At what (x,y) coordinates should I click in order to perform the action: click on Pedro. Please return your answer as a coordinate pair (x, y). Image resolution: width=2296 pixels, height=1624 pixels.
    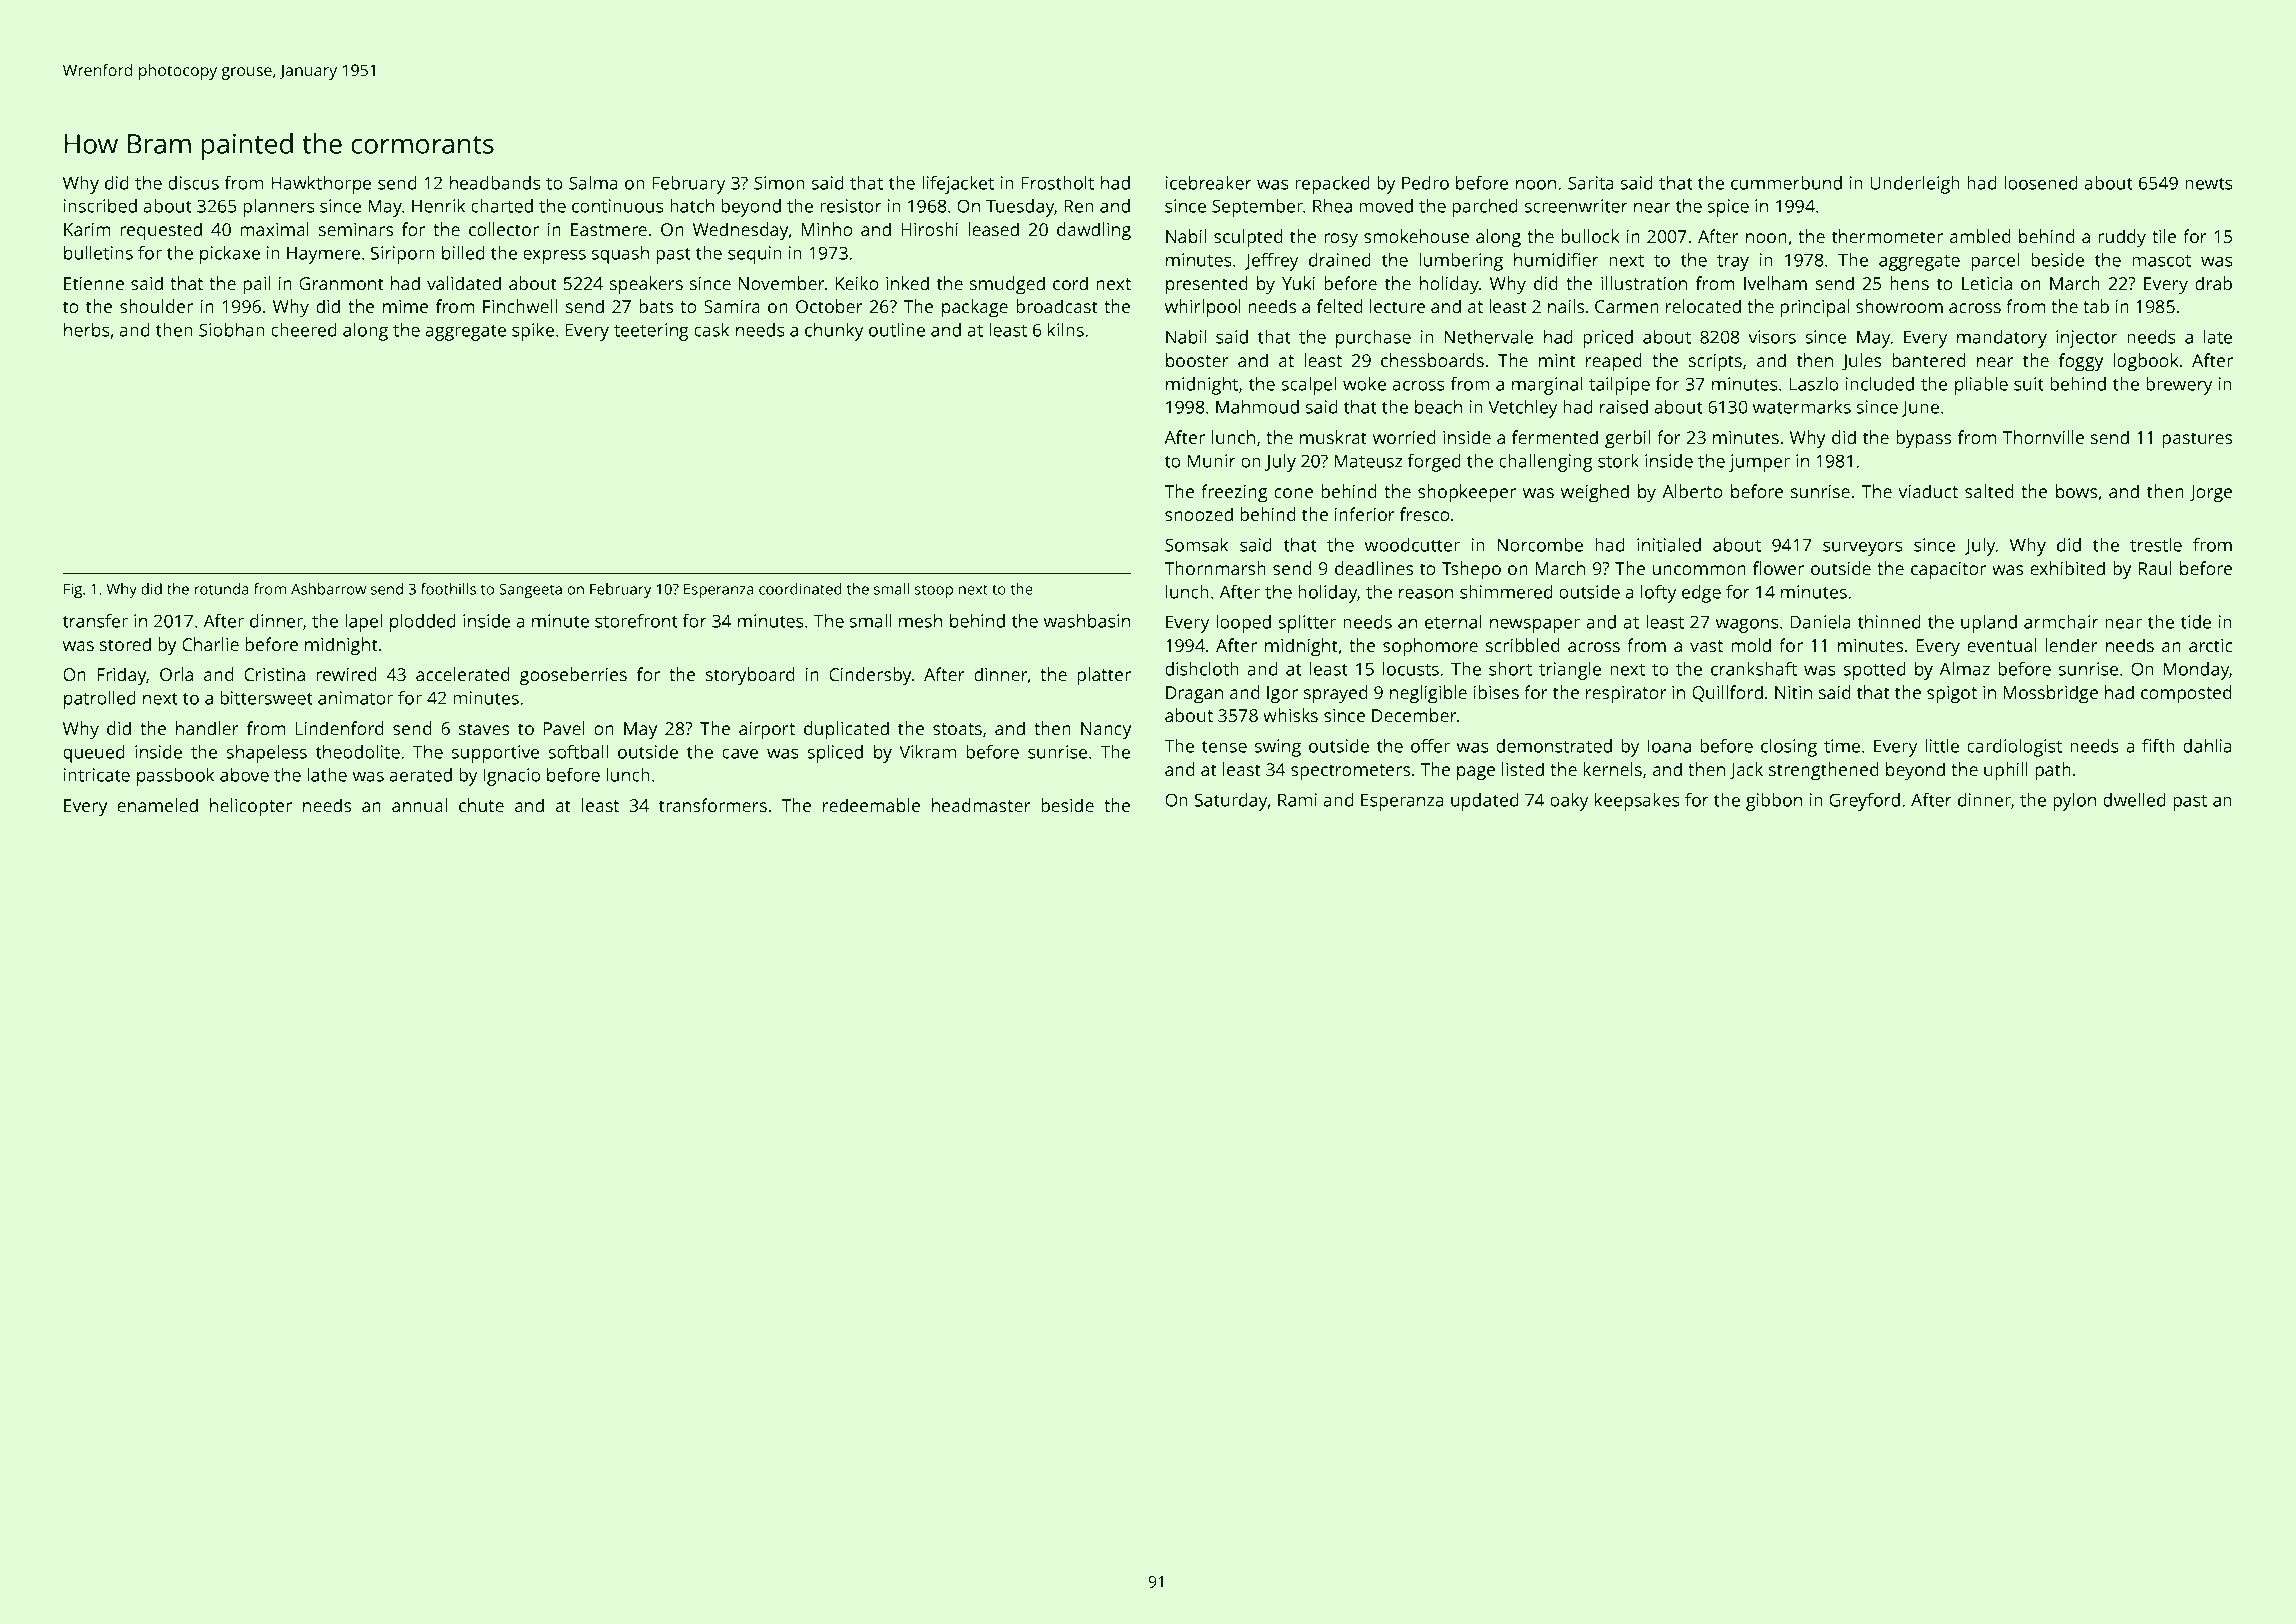
    Looking at the image, I should click on (1425, 183).
